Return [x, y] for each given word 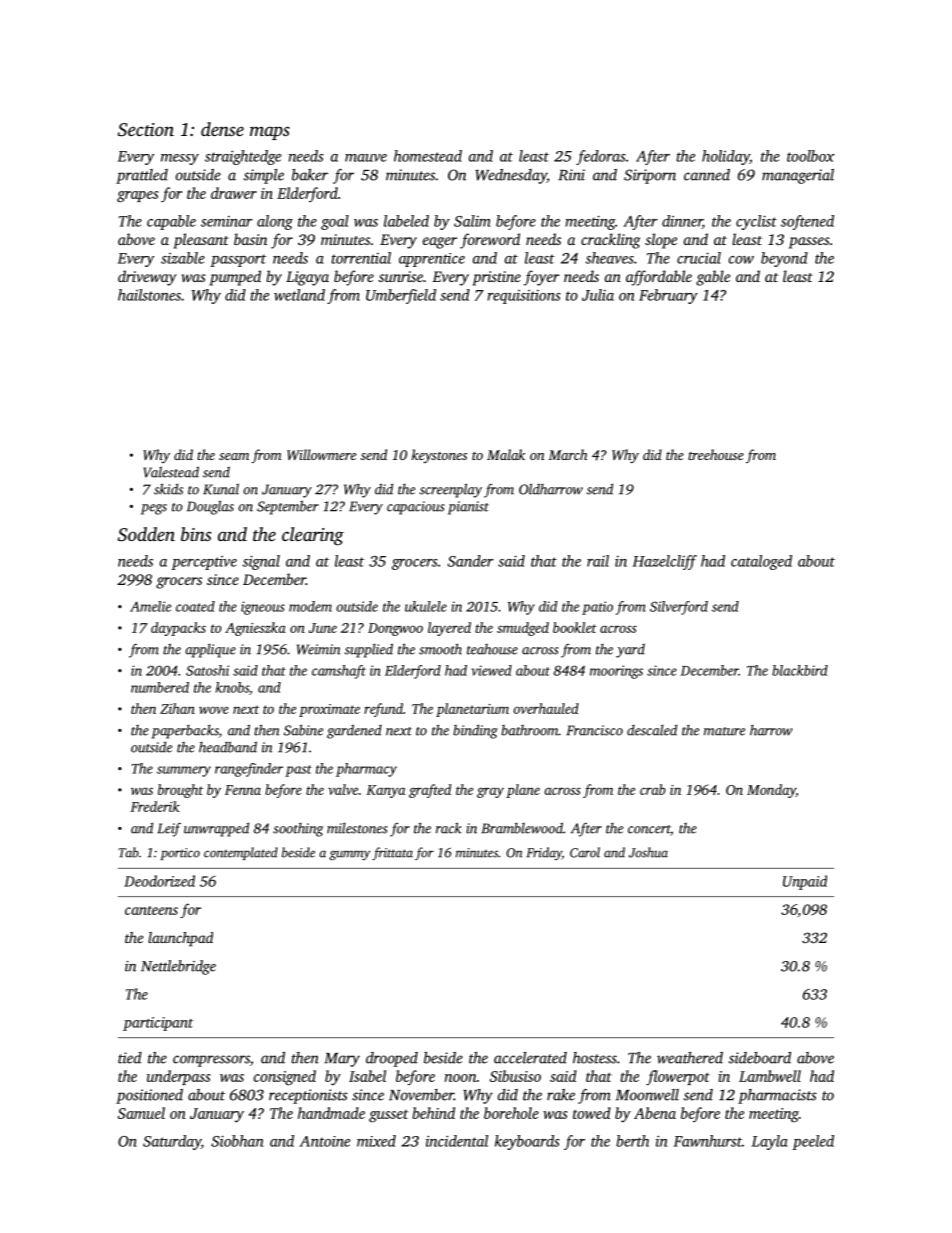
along [275, 222]
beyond [784, 259]
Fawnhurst [708, 1141]
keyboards [527, 1142]
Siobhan [237, 1141]
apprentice [432, 260]
